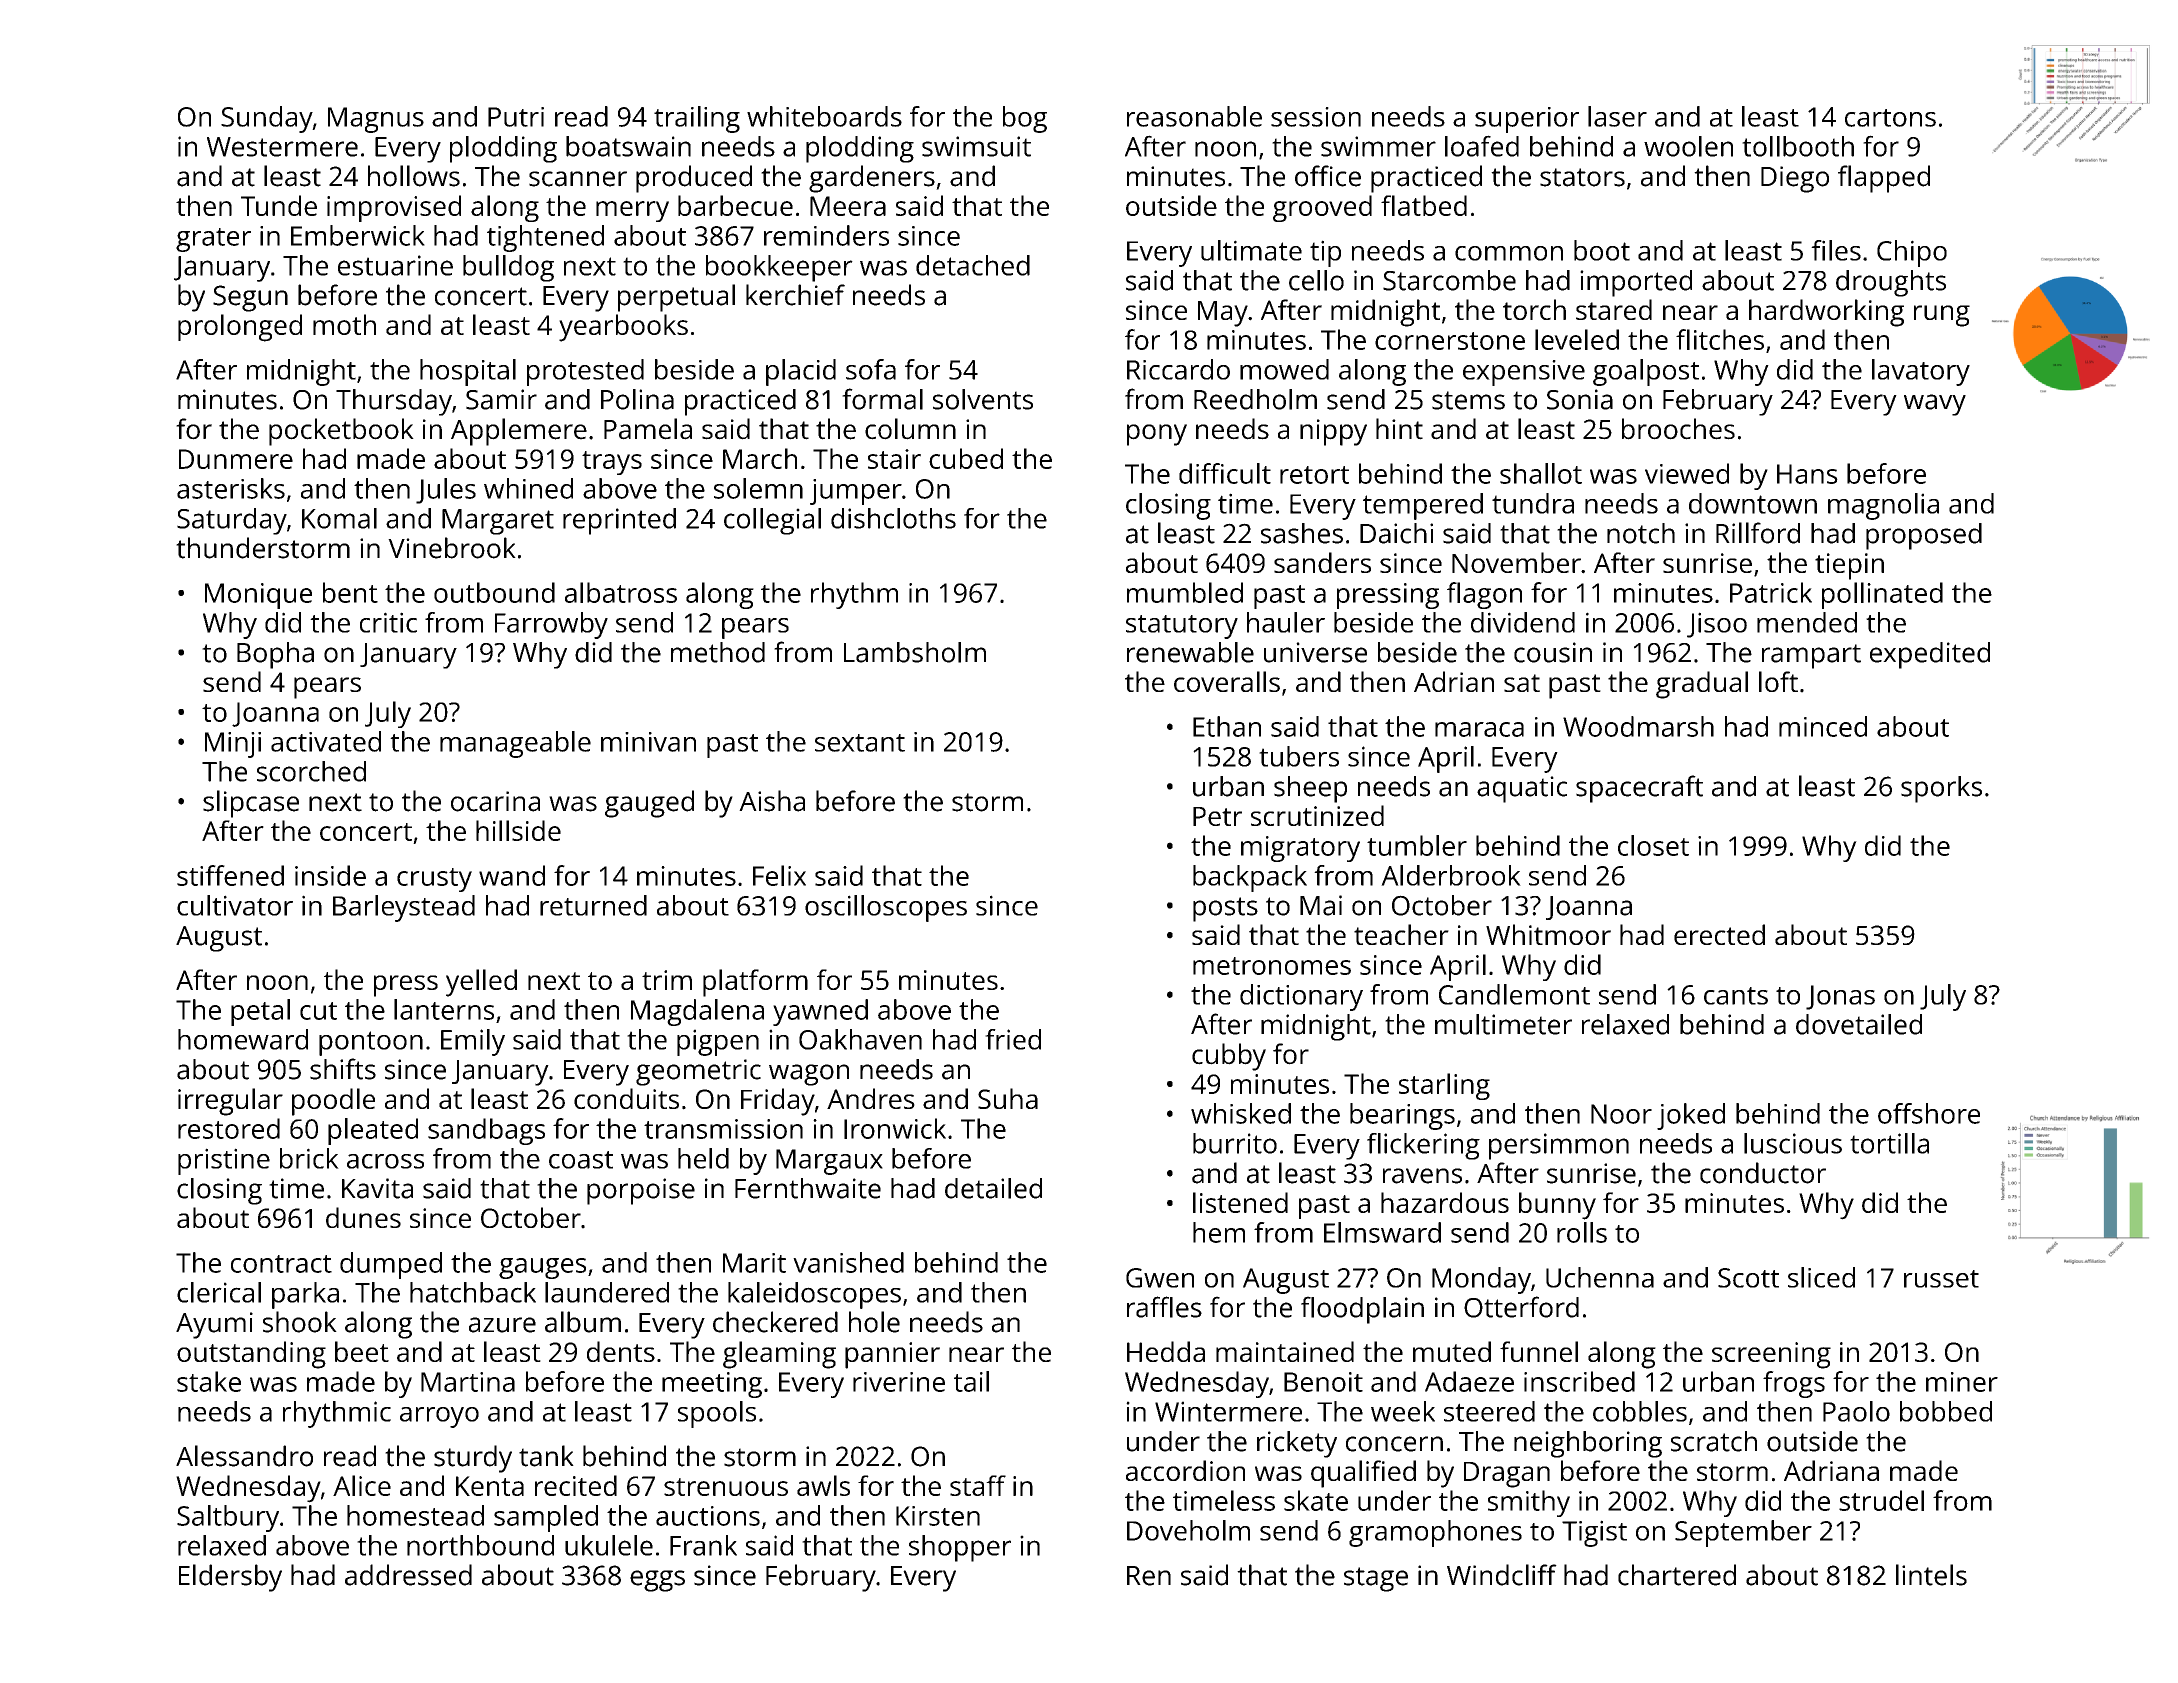  I want to click on sporks, so click(1941, 789).
